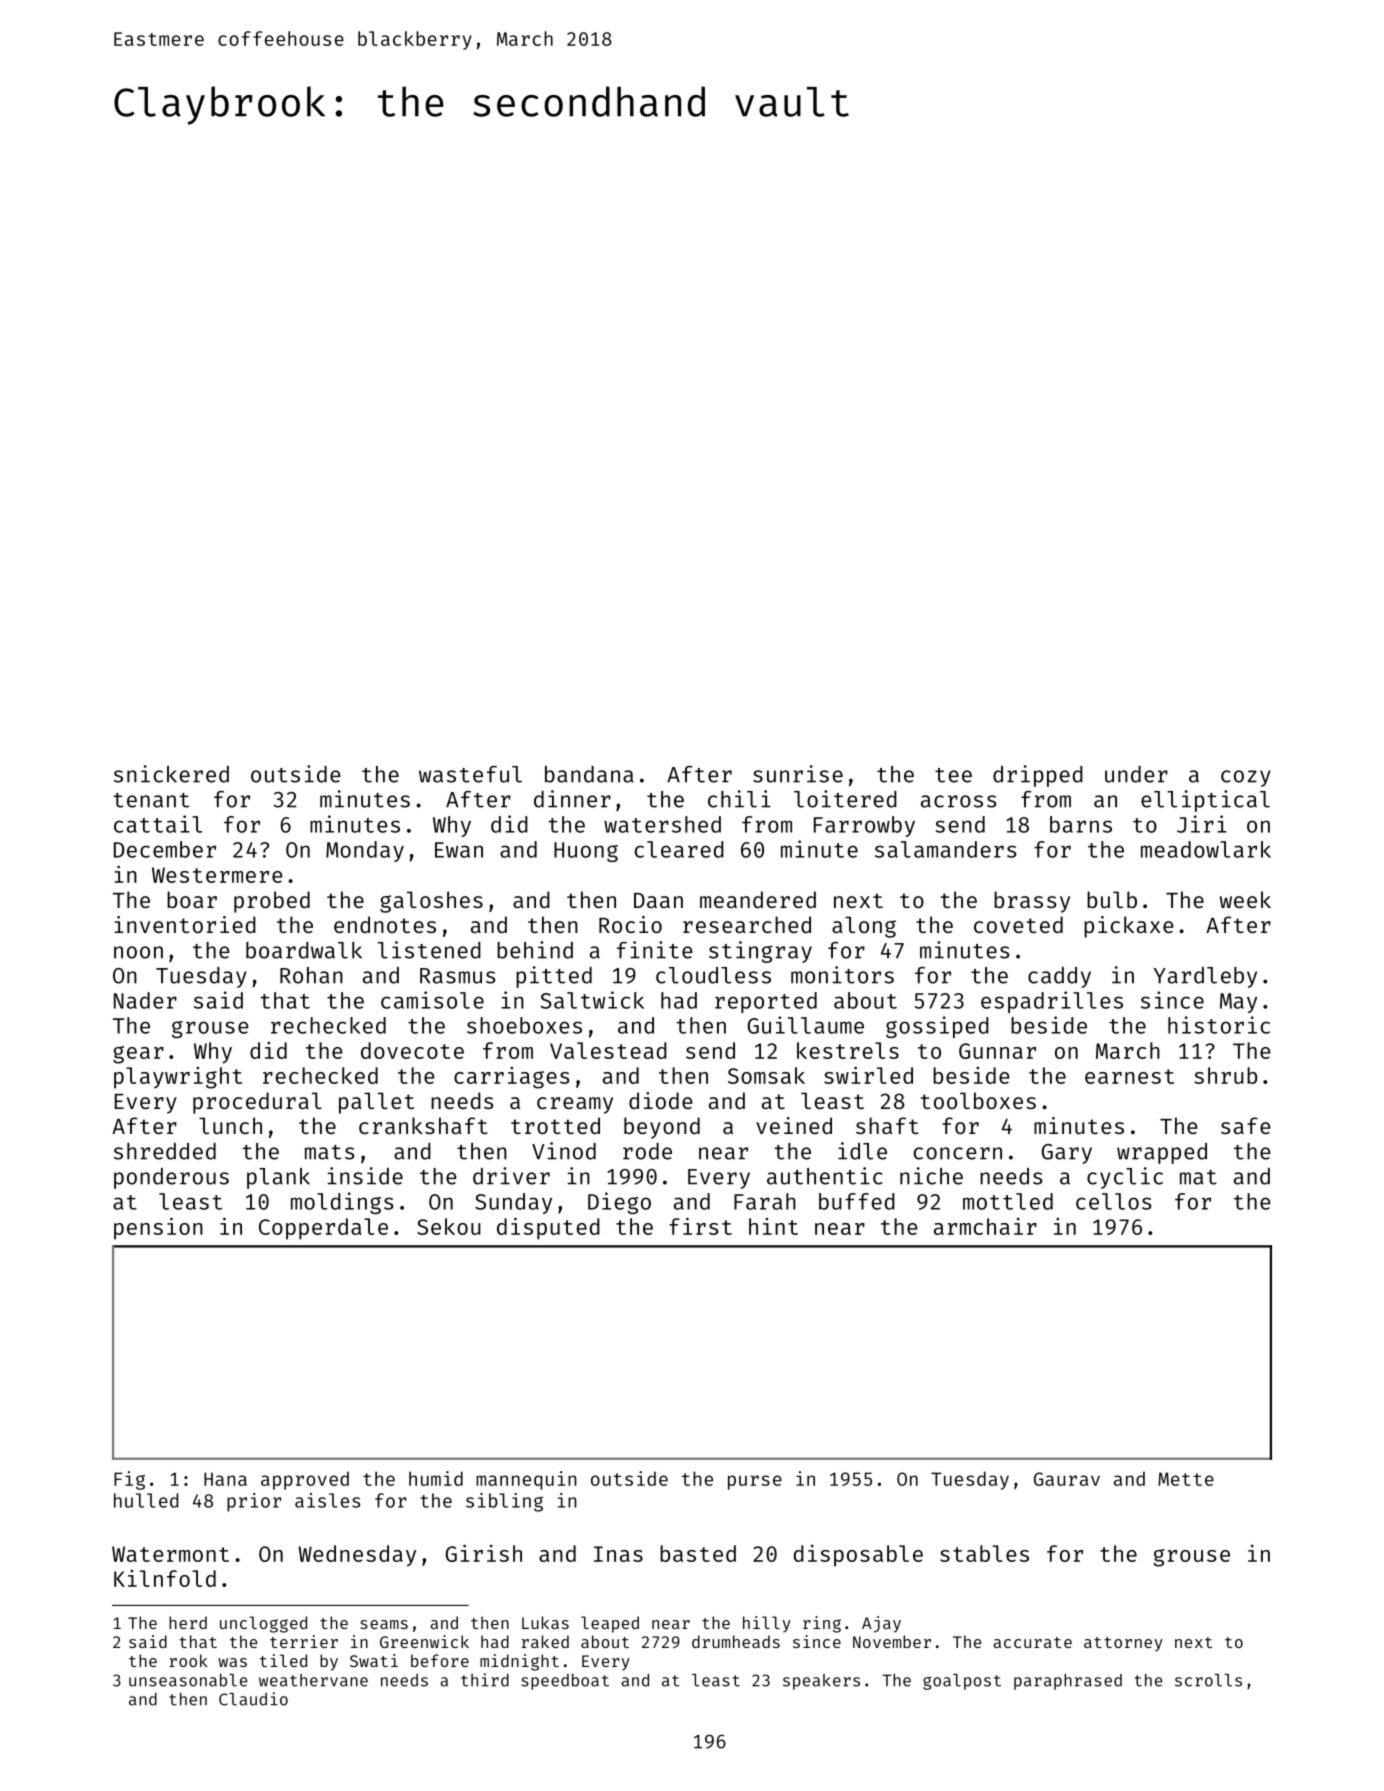 This screenshot has width=1384, height=1791. What do you see at coordinates (253, 1699) in the screenshot?
I see `Claudio` at bounding box center [253, 1699].
